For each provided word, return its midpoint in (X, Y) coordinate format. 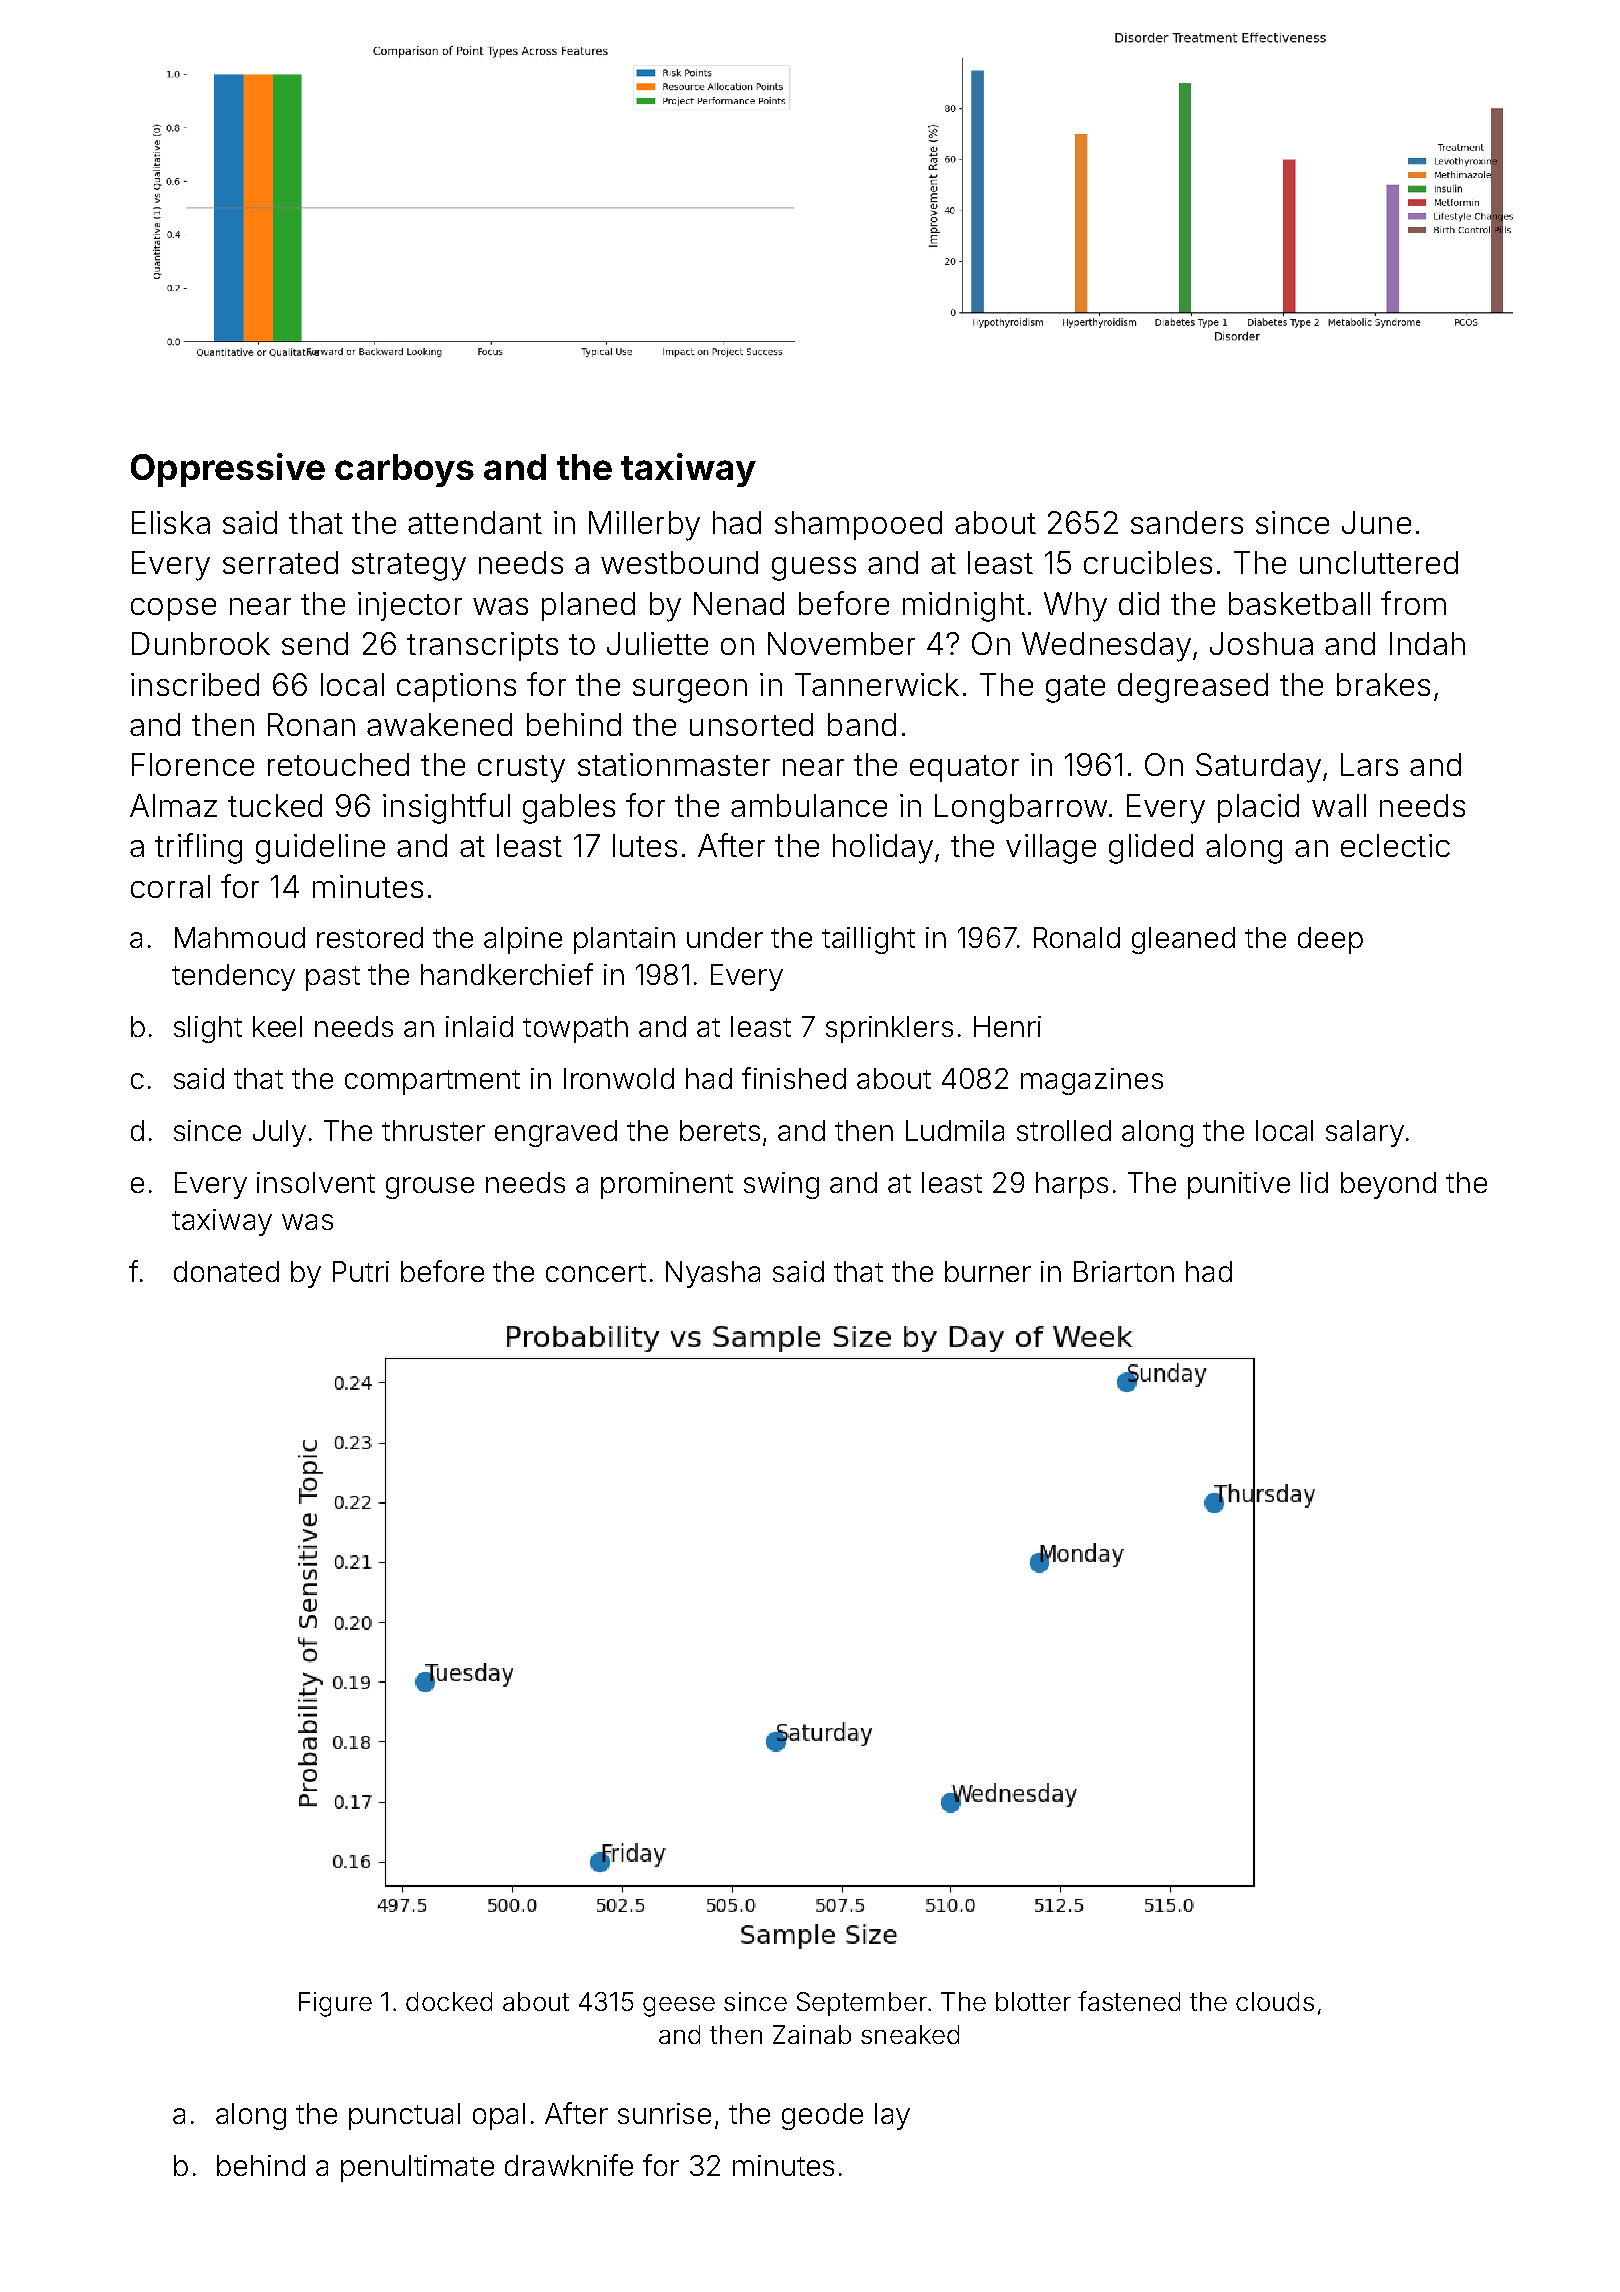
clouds (1275, 2001)
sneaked (910, 2034)
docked (449, 2001)
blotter (1033, 2001)
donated (226, 1271)
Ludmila (955, 1130)
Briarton (1124, 1271)
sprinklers (889, 1029)
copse (173, 609)
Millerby (644, 526)
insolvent (316, 1182)
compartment (432, 1082)
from (1413, 603)
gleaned (1183, 940)
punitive (1239, 1185)
